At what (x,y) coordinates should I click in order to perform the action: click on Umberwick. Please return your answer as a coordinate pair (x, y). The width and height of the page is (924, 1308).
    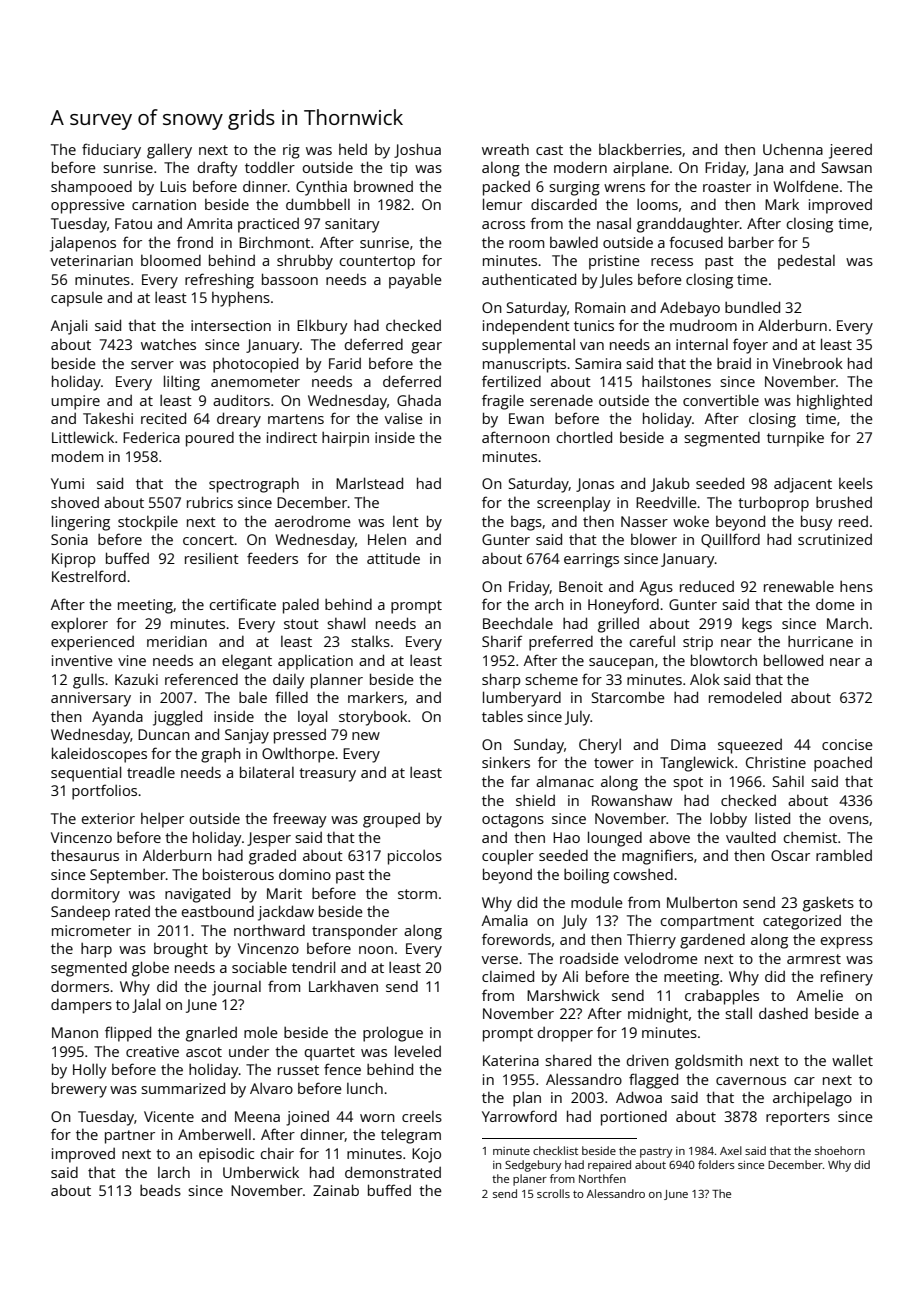
    Looking at the image, I should click on (261, 1172).
